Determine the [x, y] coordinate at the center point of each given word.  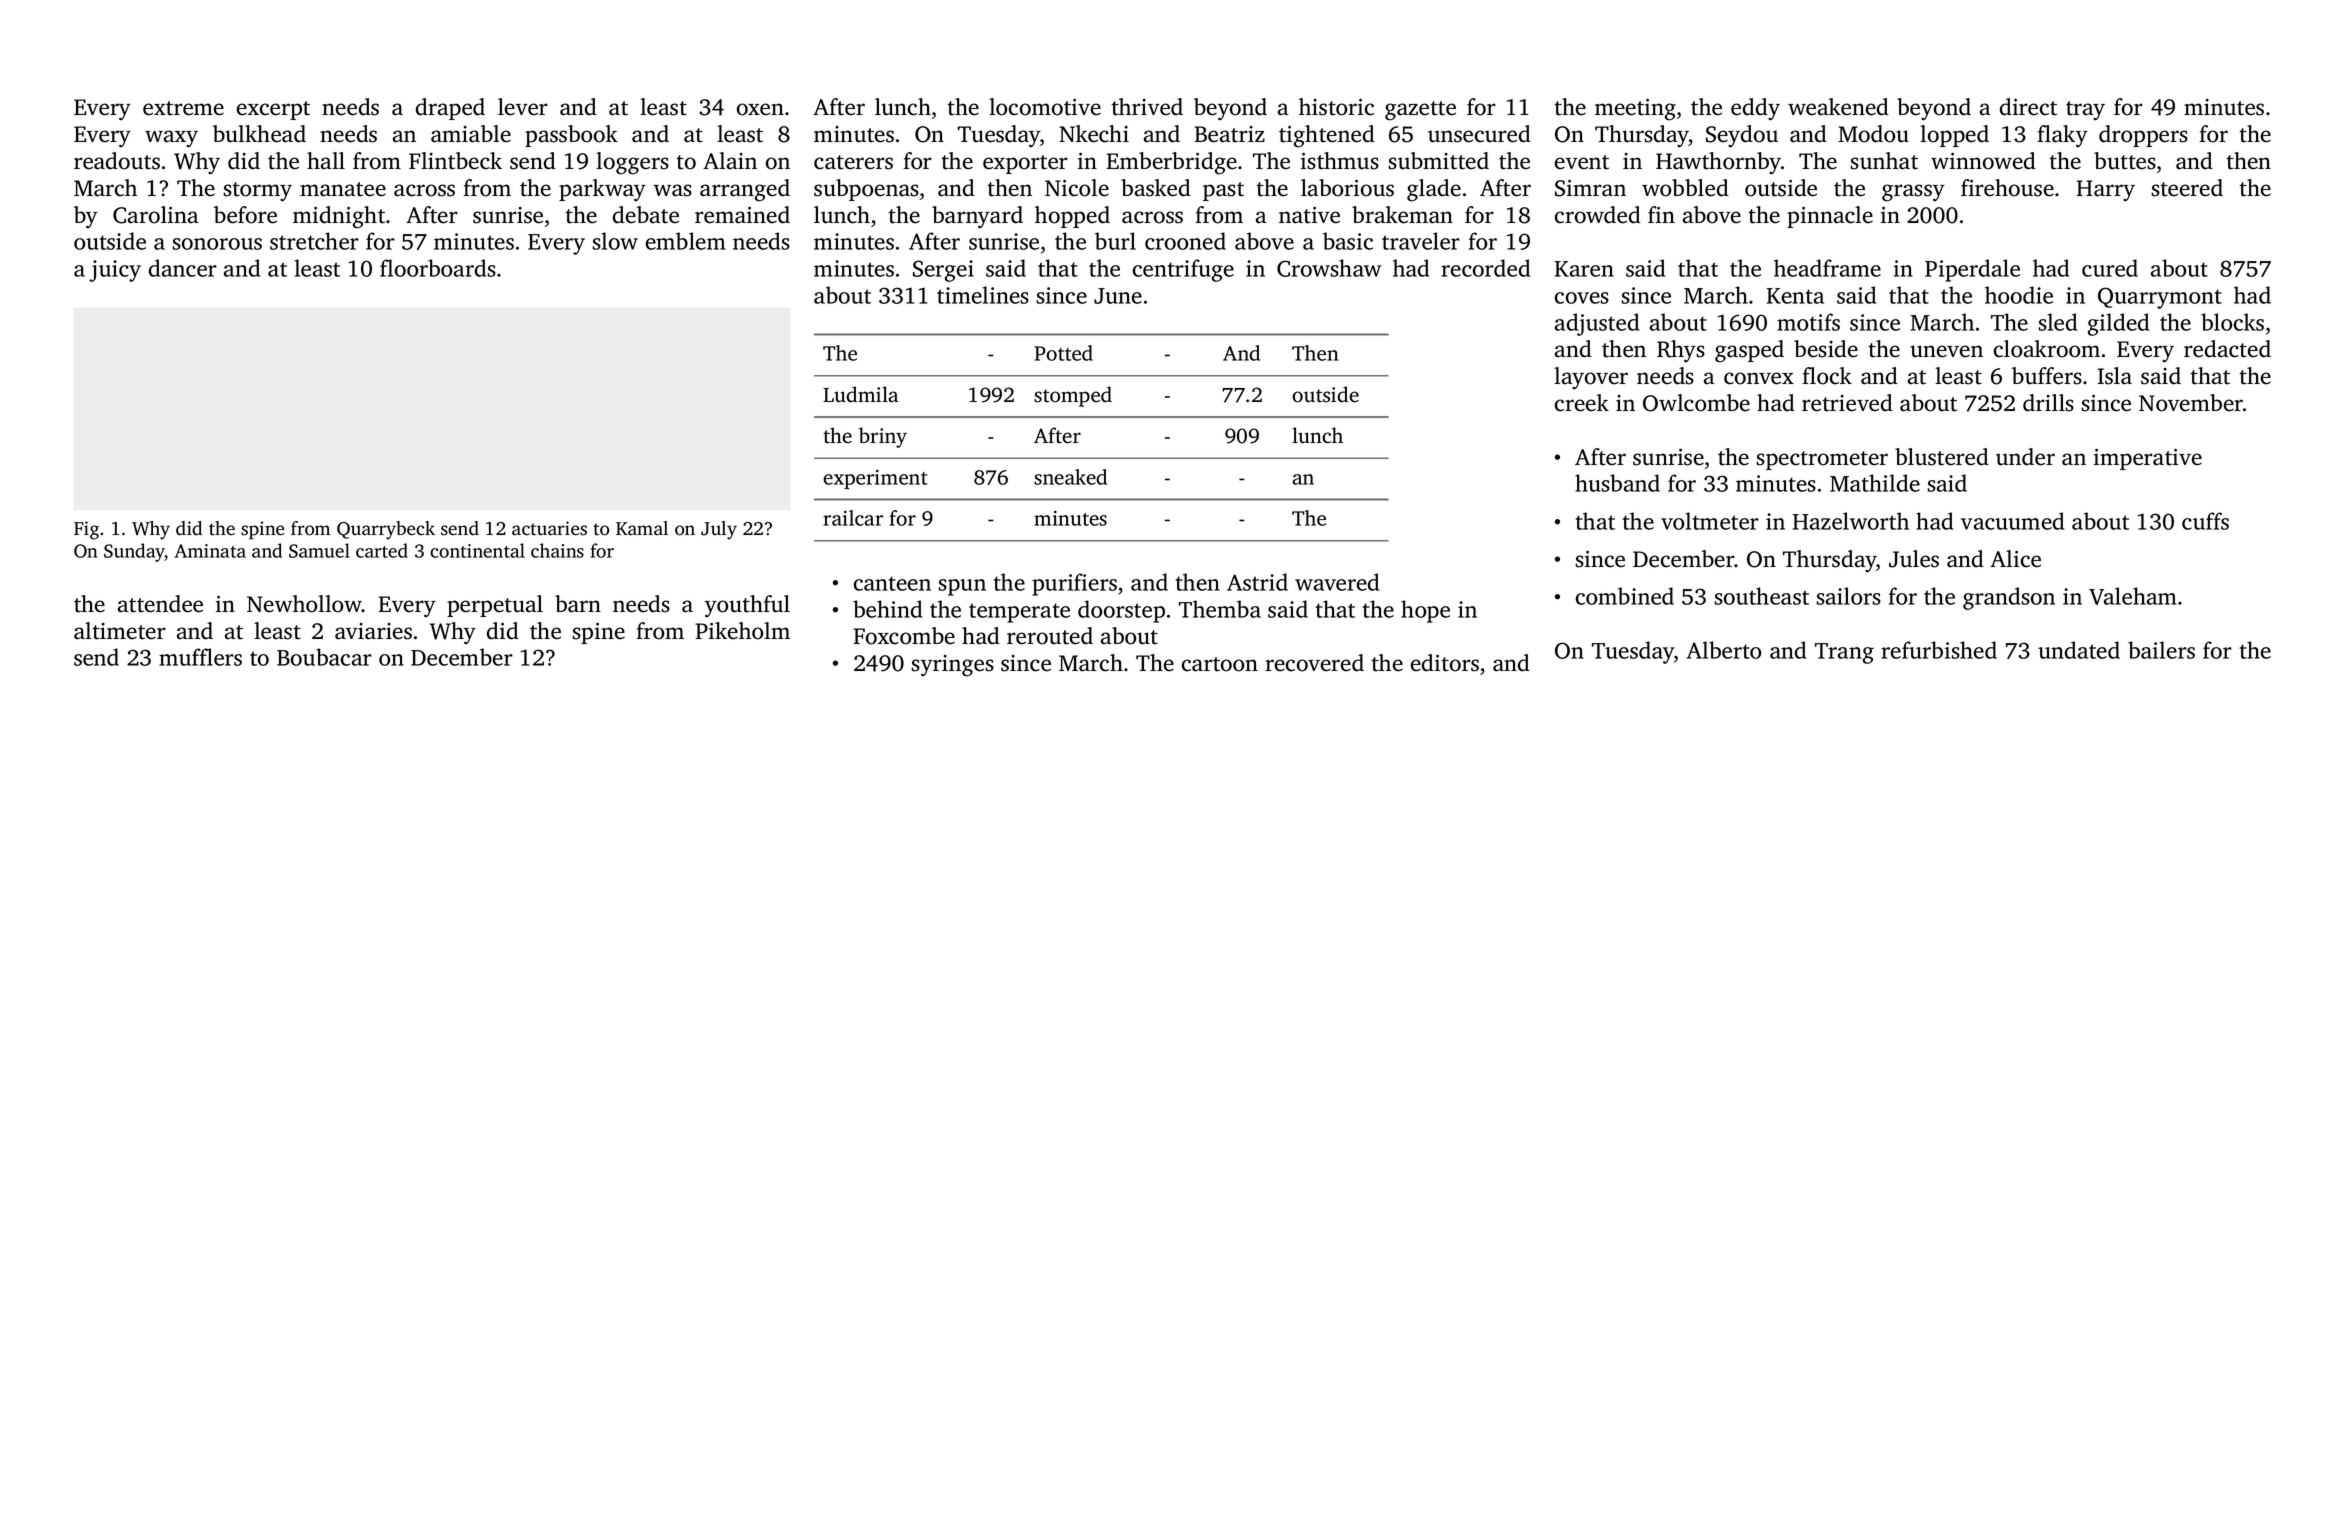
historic [1336, 107]
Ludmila [860, 394]
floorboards [438, 268]
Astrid [1257, 582]
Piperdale [1972, 270]
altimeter [120, 631]
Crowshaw [1329, 268]
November [2191, 403]
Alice [2015, 559]
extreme [183, 108]
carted [382, 550]
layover [1591, 378]
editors [1445, 663]
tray [2085, 111]
